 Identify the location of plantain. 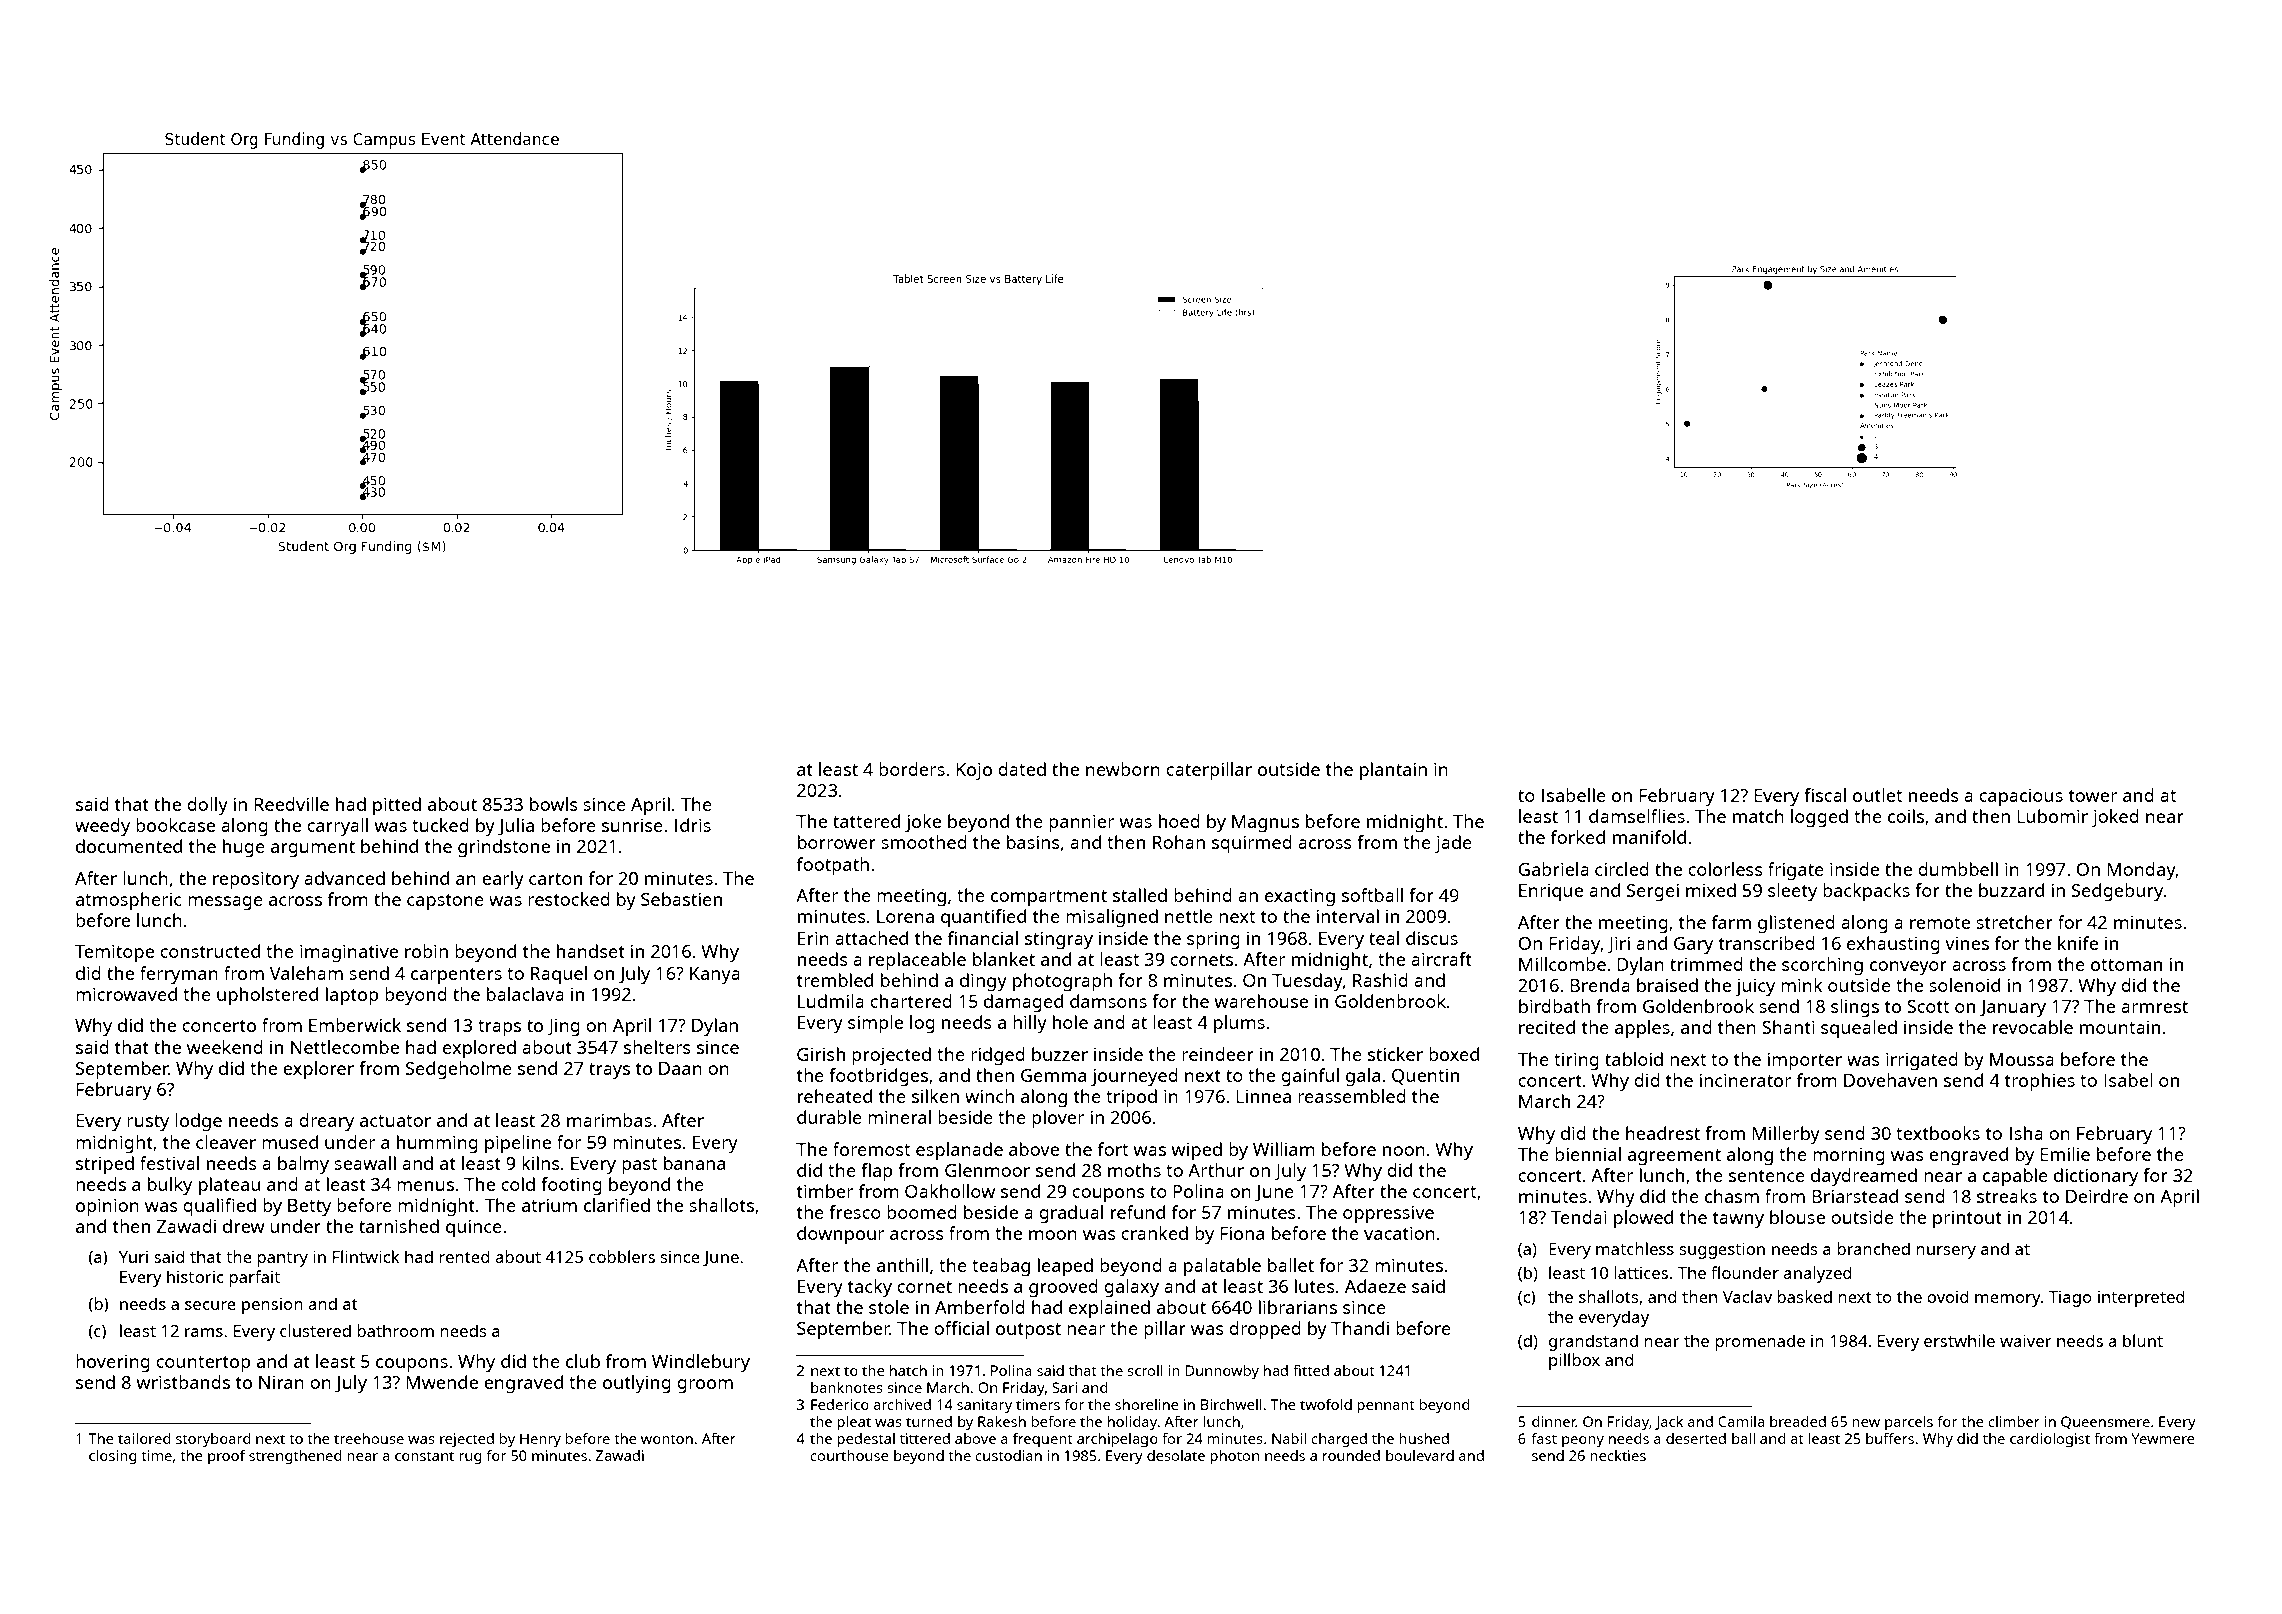
(1393, 771).
